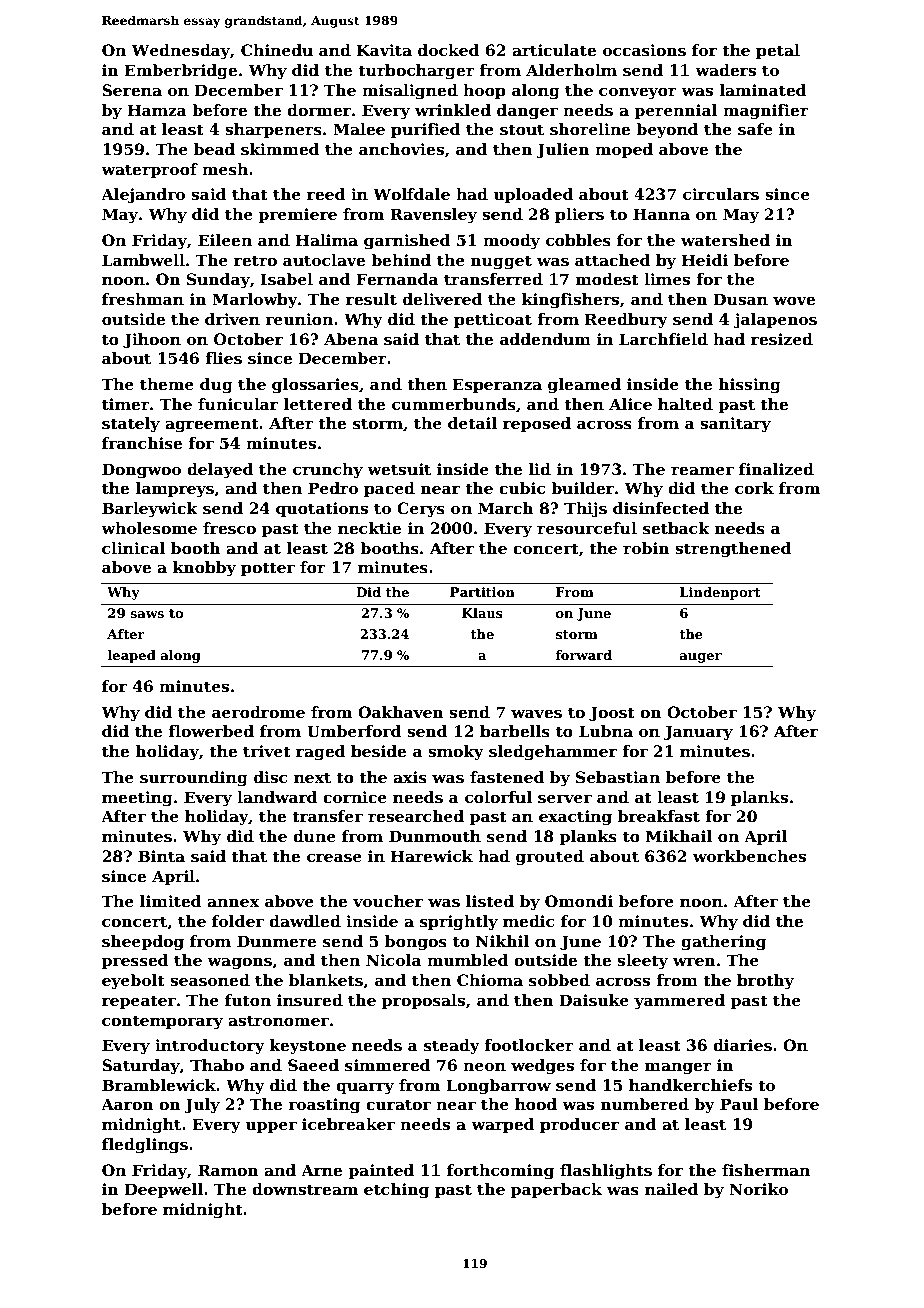 Image resolution: width=924 pixels, height=1308 pixels. What do you see at coordinates (396, 1191) in the page?
I see `etching` at bounding box center [396, 1191].
